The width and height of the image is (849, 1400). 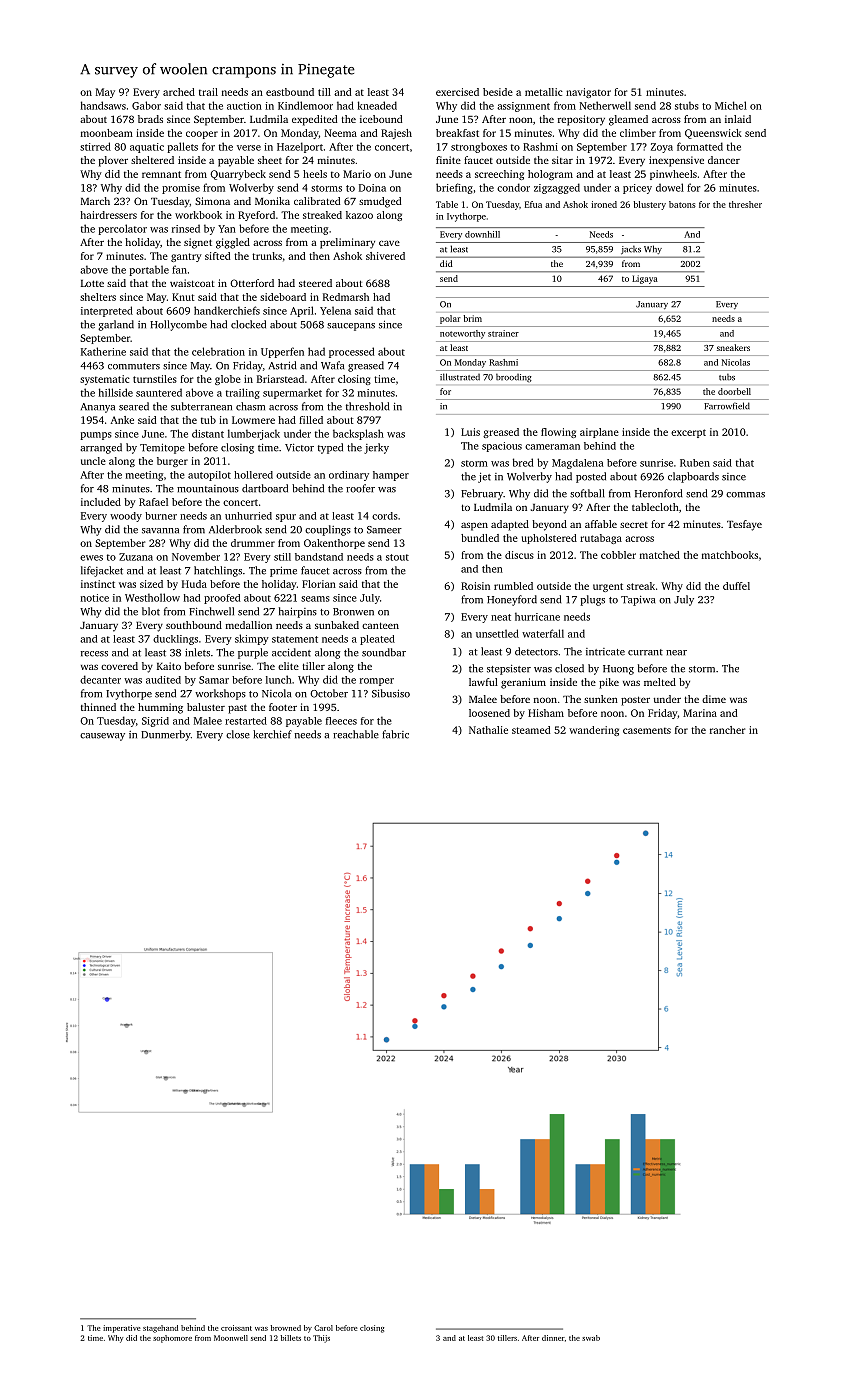 I want to click on beside, so click(x=498, y=92).
